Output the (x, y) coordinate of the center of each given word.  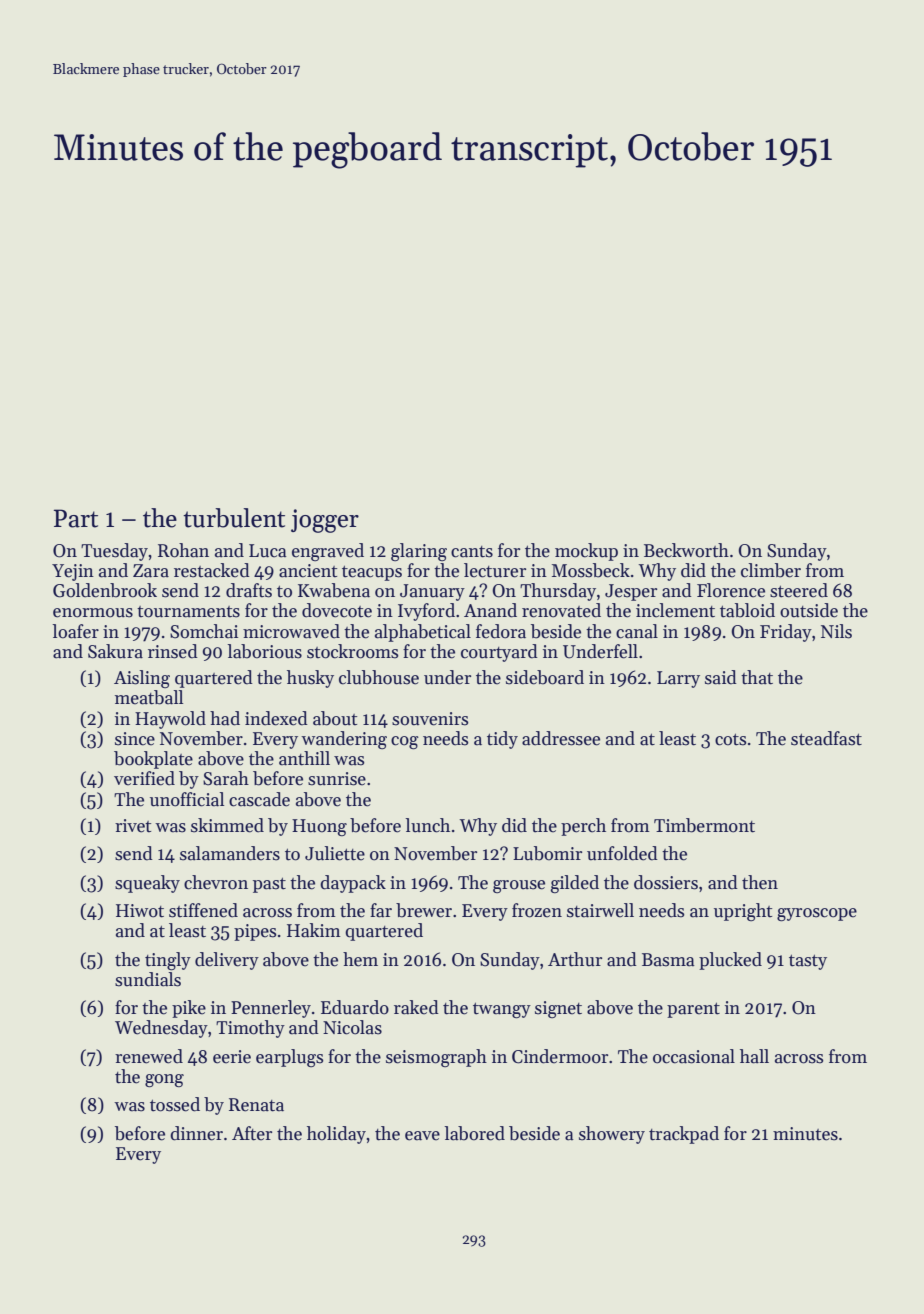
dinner (196, 1133)
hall (754, 1056)
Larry (678, 679)
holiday (336, 1135)
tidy (502, 740)
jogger (325, 521)
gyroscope (817, 914)
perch (583, 827)
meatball (149, 697)
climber (771, 570)
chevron (216, 882)
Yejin (73, 572)
